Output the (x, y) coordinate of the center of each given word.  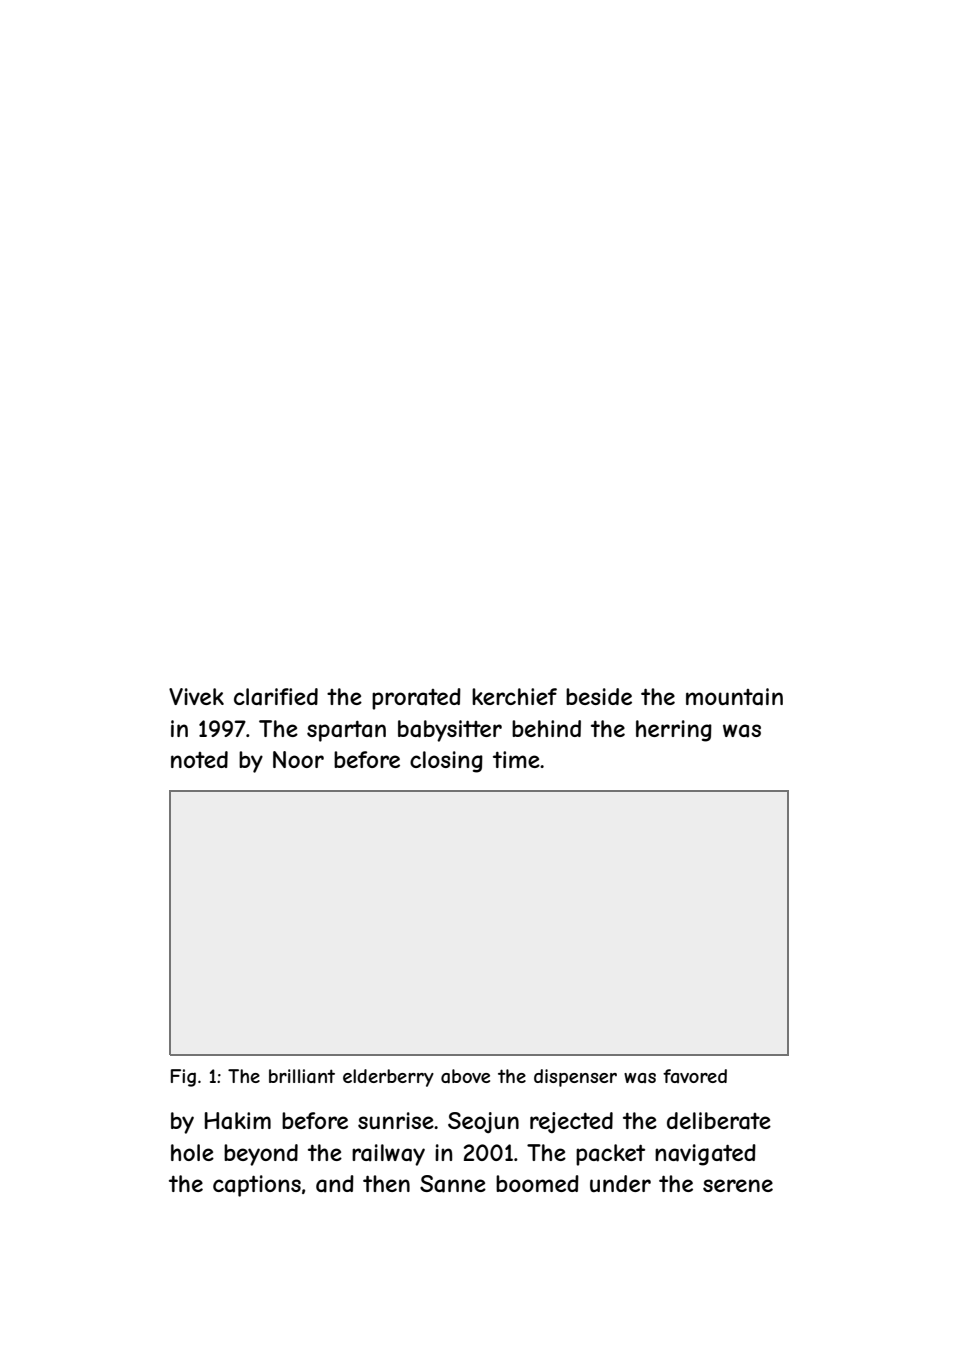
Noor (298, 759)
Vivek (196, 696)
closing (446, 762)
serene (738, 1185)
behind (546, 728)
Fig (183, 1078)
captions (257, 1186)
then (386, 1183)
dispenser (575, 1078)
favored (695, 1076)
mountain (734, 697)
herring (674, 731)
